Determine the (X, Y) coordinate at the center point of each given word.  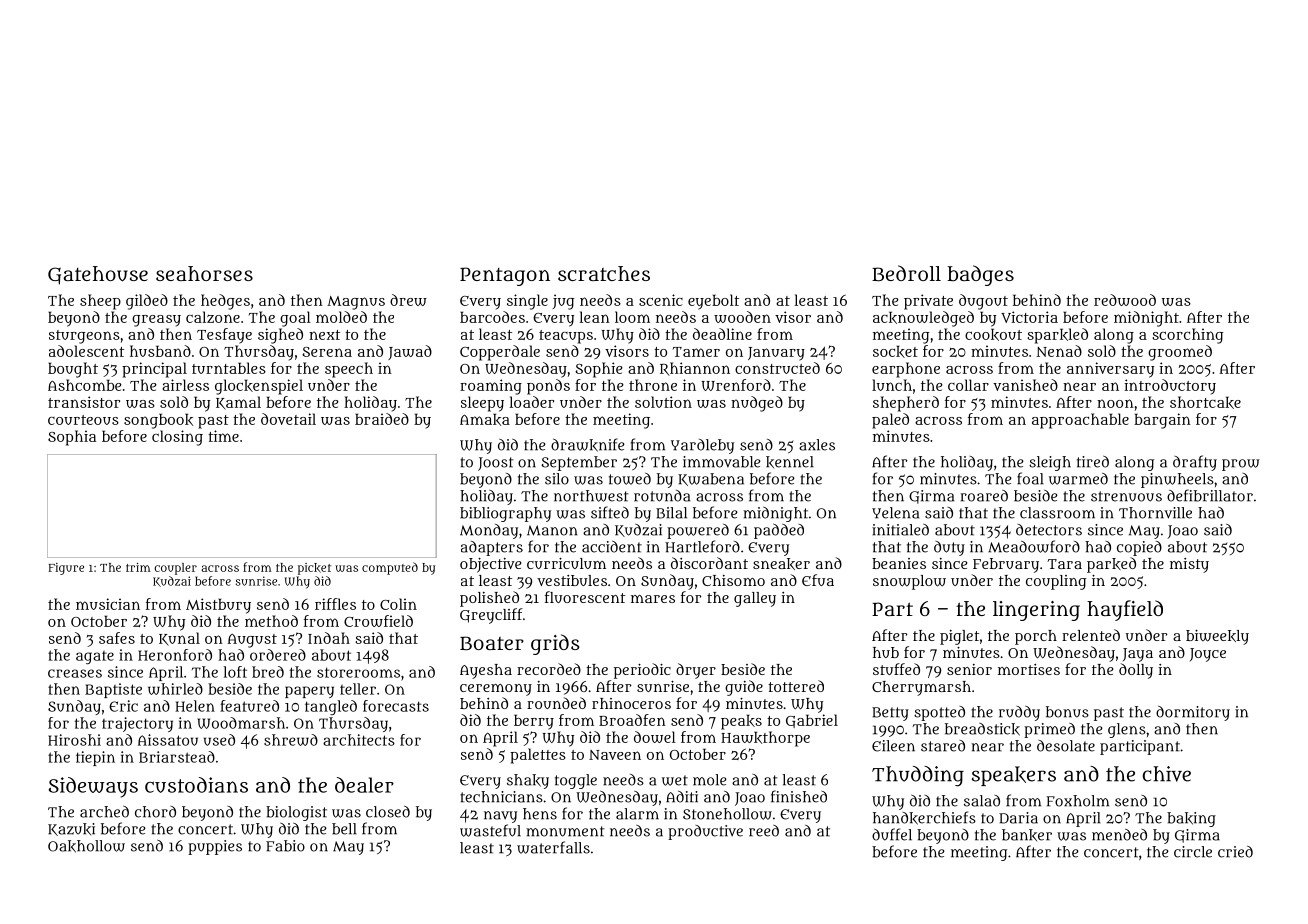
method (271, 621)
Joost (496, 464)
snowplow (909, 582)
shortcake (1205, 402)
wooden (742, 317)
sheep (100, 302)
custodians (196, 785)
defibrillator (1210, 495)
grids (555, 644)
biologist (296, 813)
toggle (576, 781)
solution (663, 402)
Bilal (671, 513)
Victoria (1029, 317)
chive (1167, 774)
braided (382, 419)
